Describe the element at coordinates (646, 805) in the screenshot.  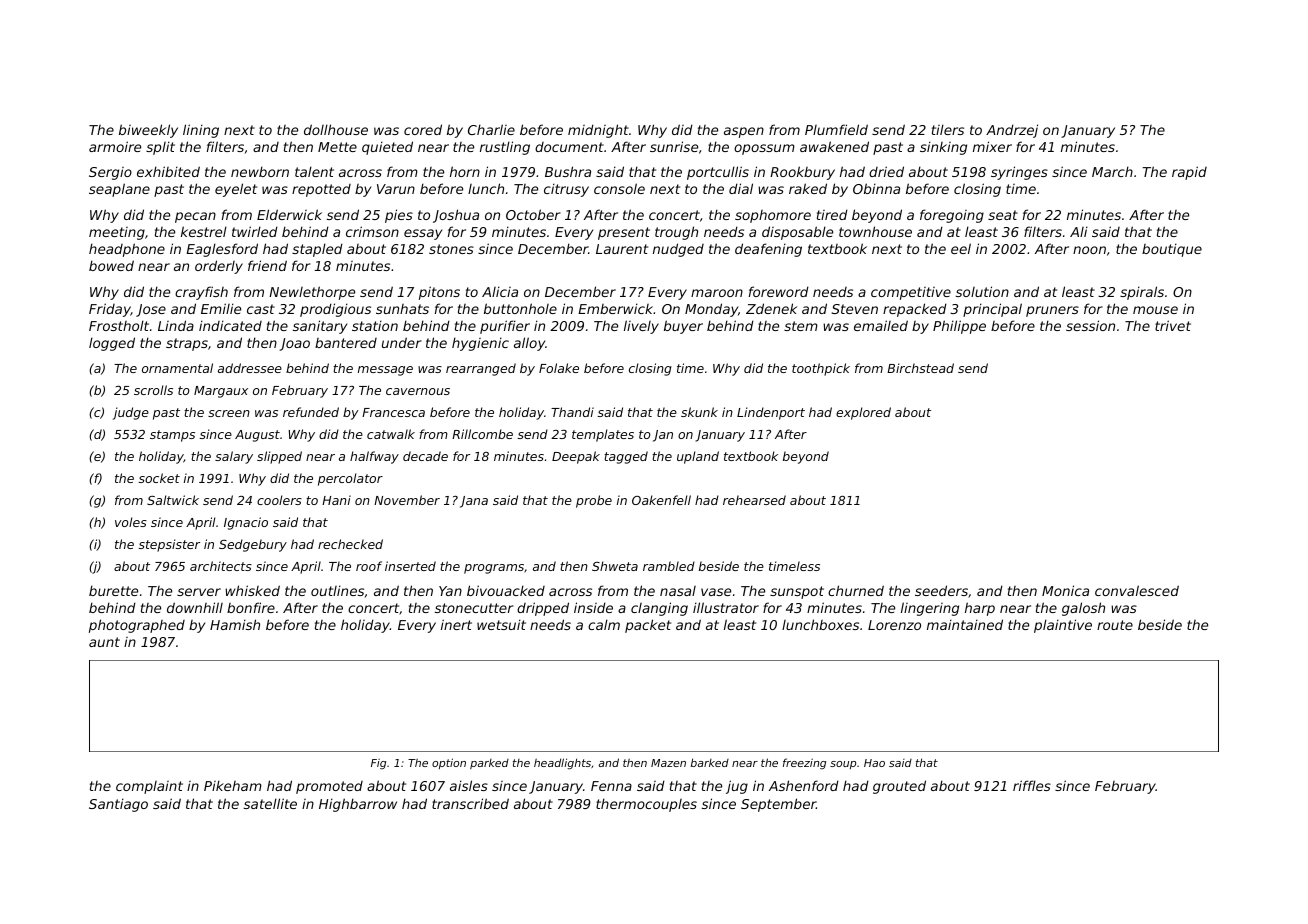
I see `thermocouples` at that location.
